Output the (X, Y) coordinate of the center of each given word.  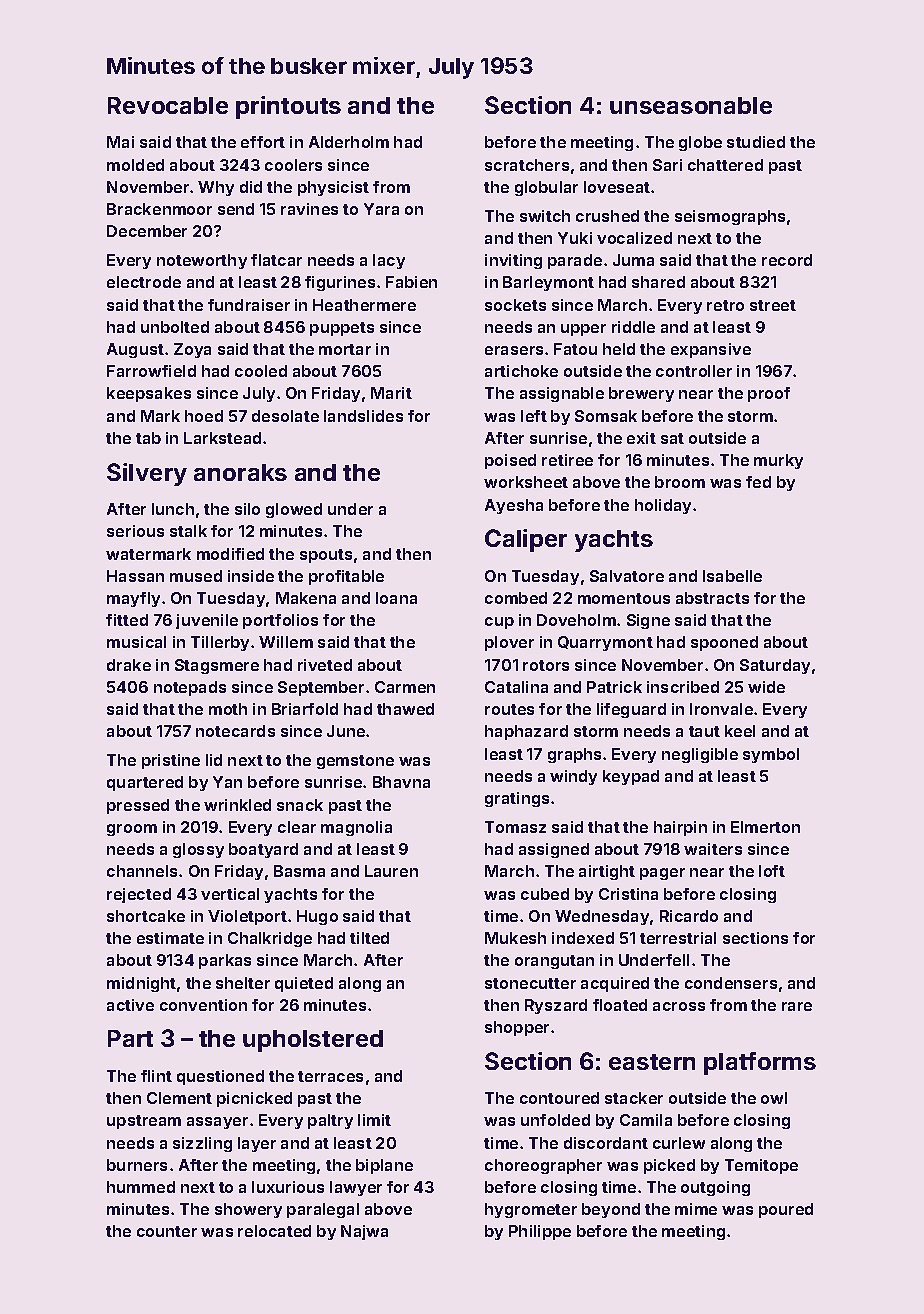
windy (573, 777)
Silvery (147, 474)
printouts (288, 107)
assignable (562, 394)
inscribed (683, 687)
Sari (667, 165)
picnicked (254, 1099)
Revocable (168, 105)
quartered (145, 783)
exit (641, 438)
